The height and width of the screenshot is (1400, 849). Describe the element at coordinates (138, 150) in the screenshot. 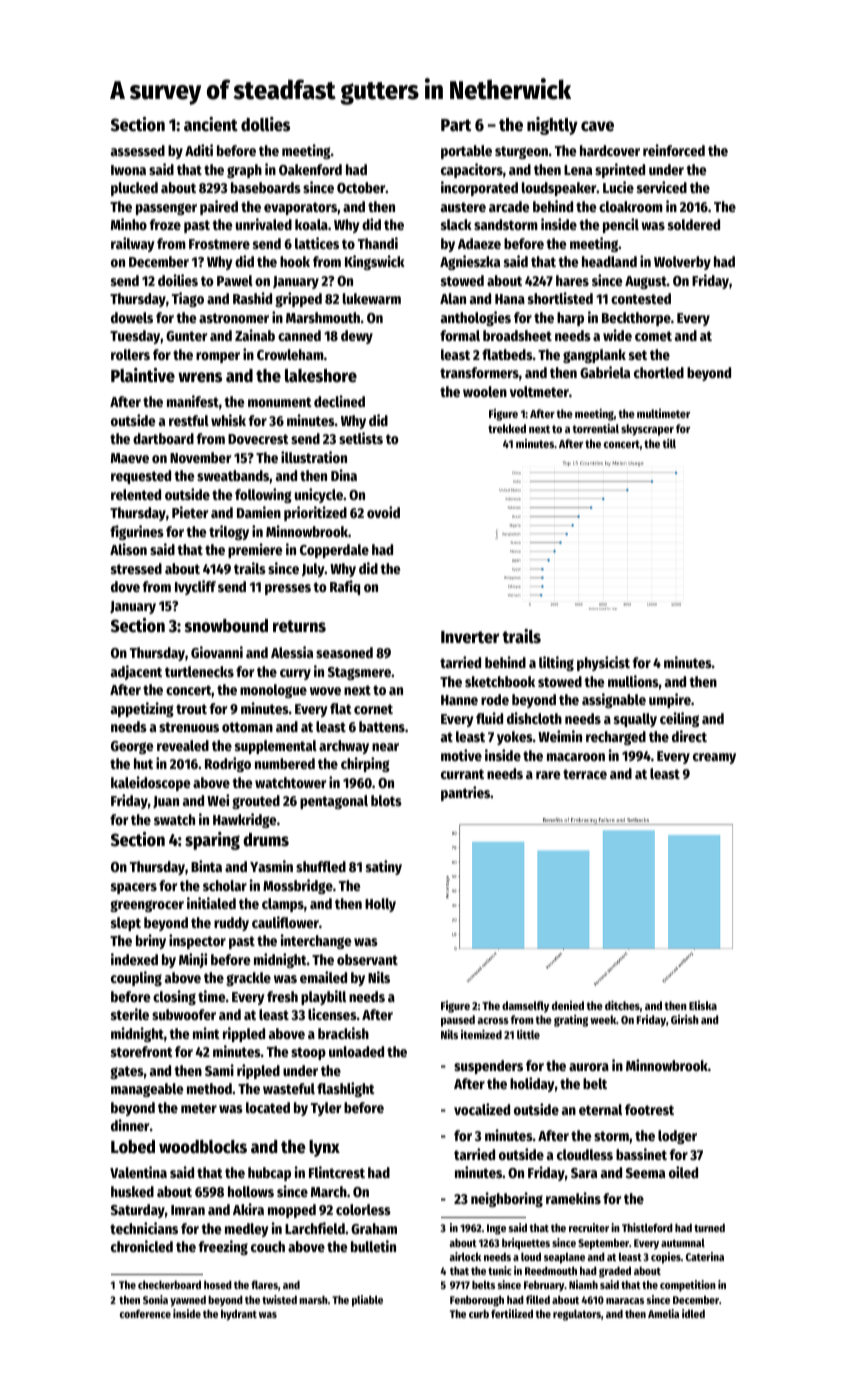

I see `assessed` at that location.
